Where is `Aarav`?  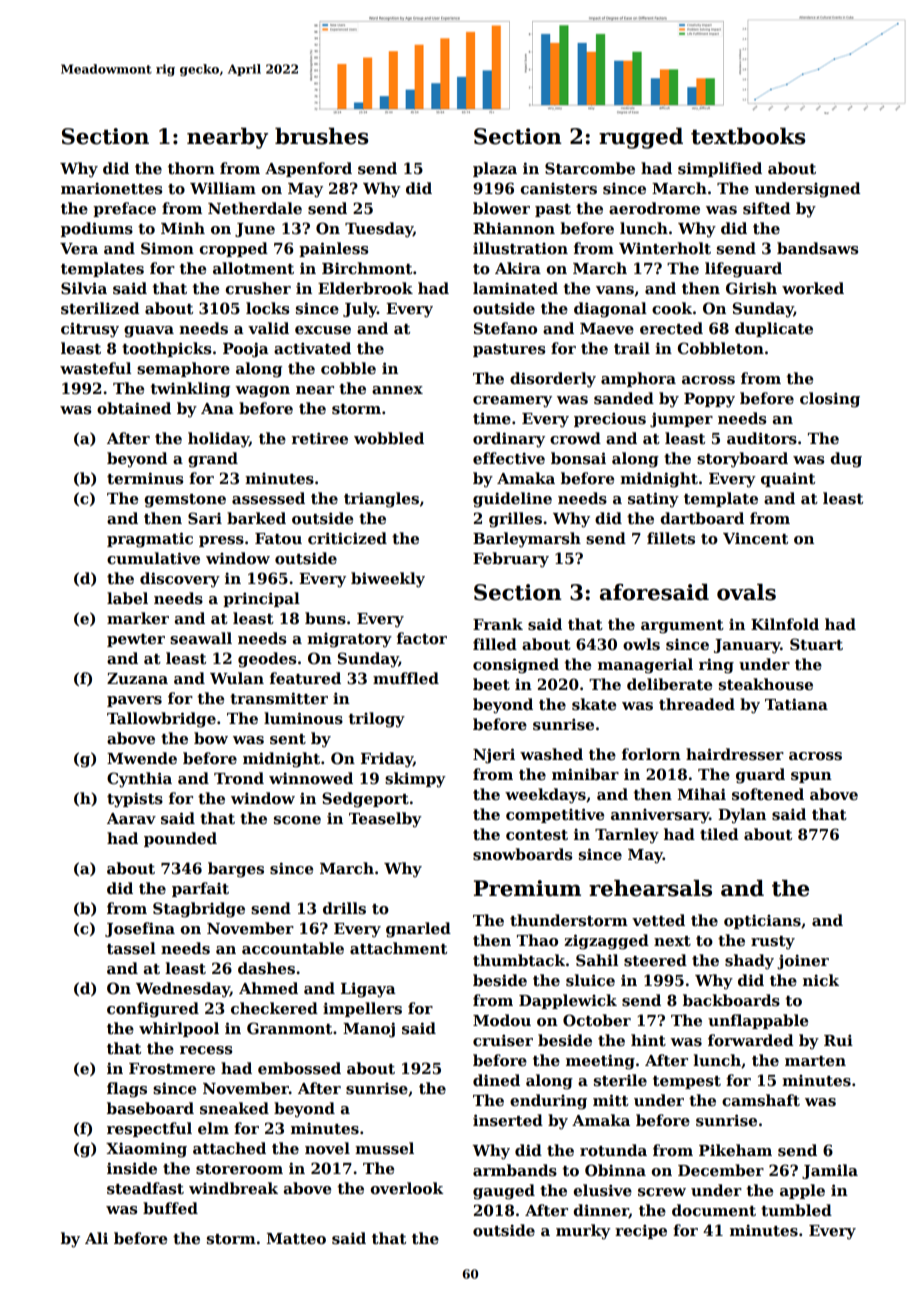
Aarav is located at coordinates (131, 818).
